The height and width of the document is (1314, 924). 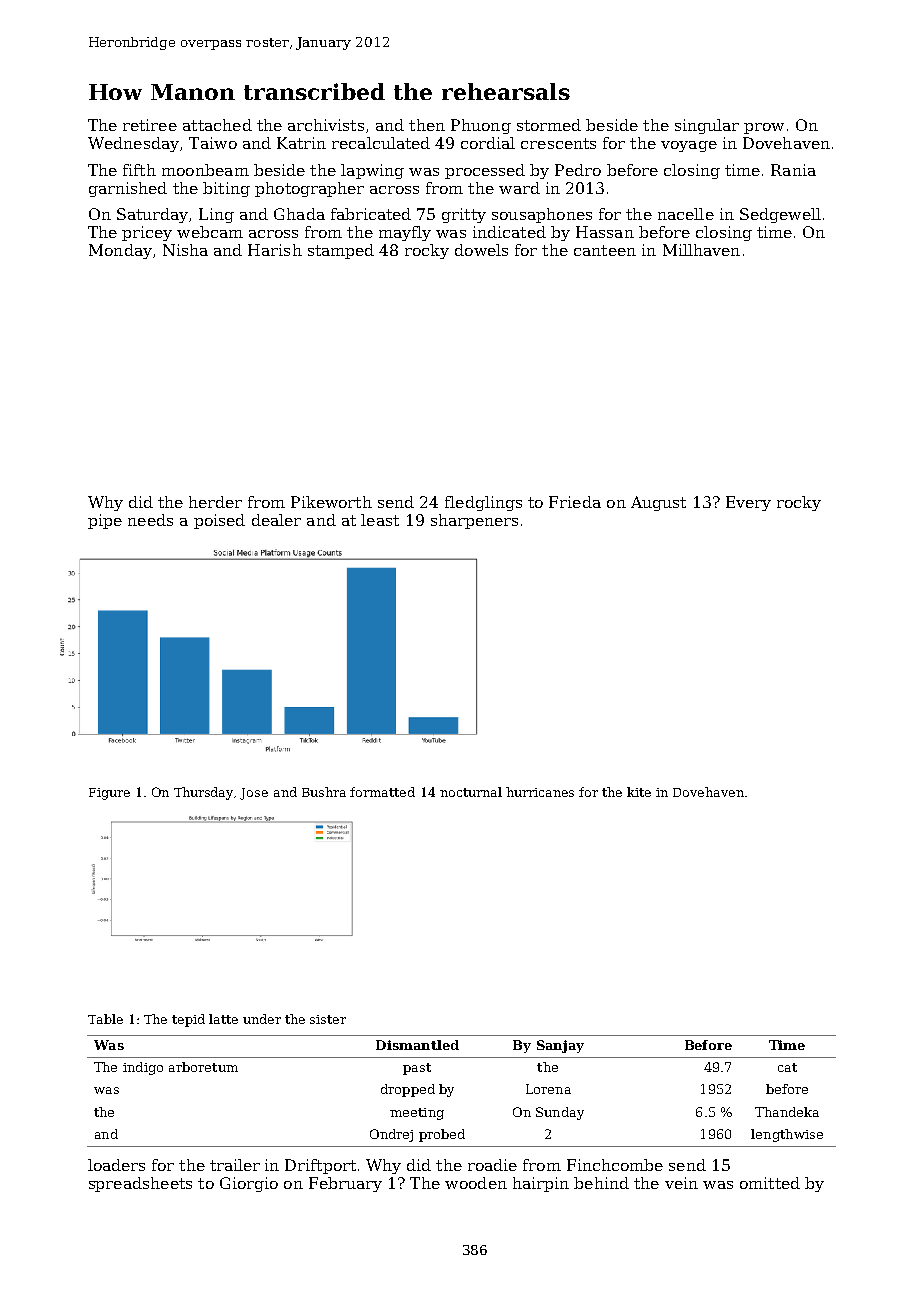 What do you see at coordinates (639, 792) in the document?
I see `kite` at bounding box center [639, 792].
